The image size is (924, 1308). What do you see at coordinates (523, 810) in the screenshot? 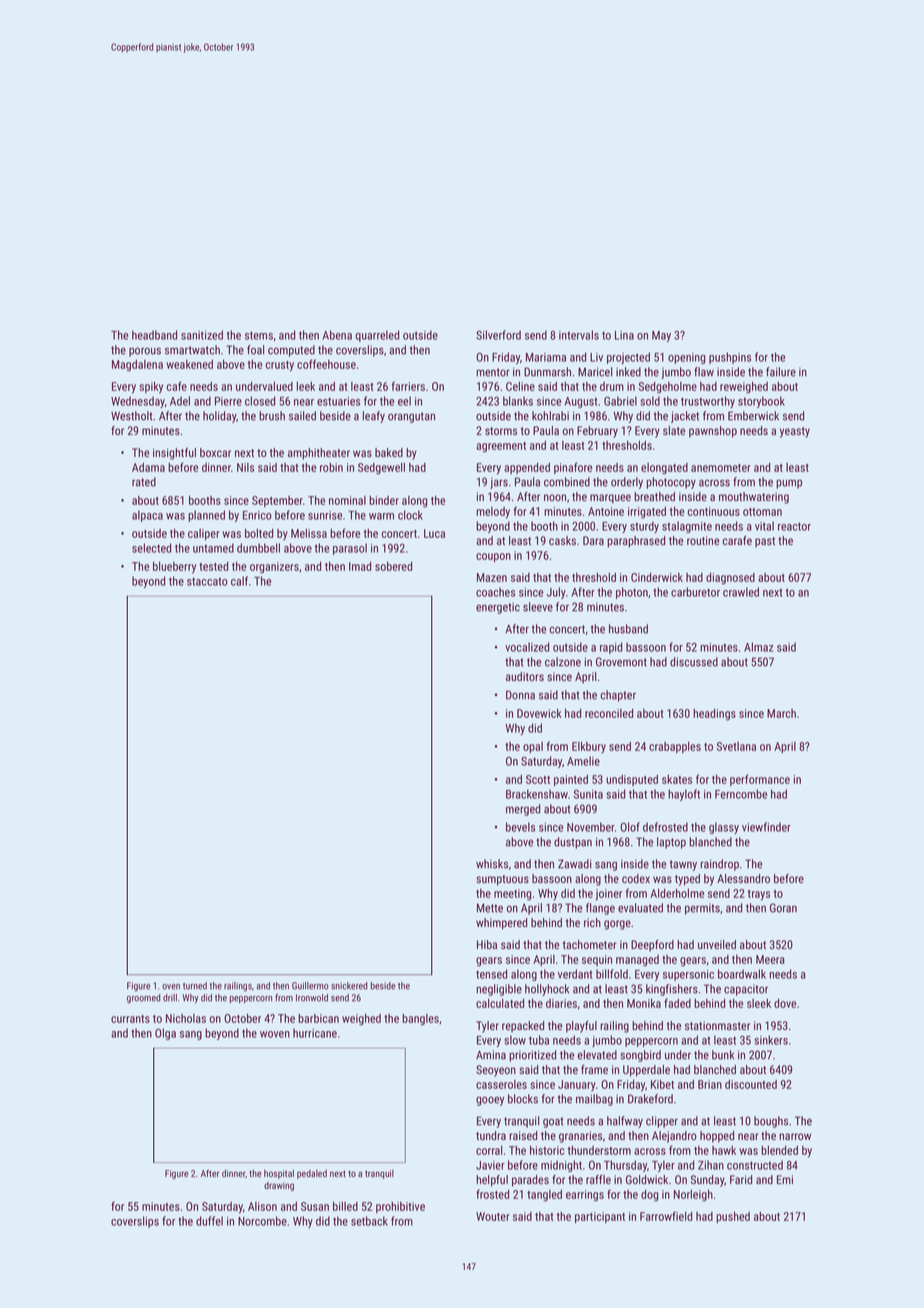
I see `merged` at bounding box center [523, 810].
